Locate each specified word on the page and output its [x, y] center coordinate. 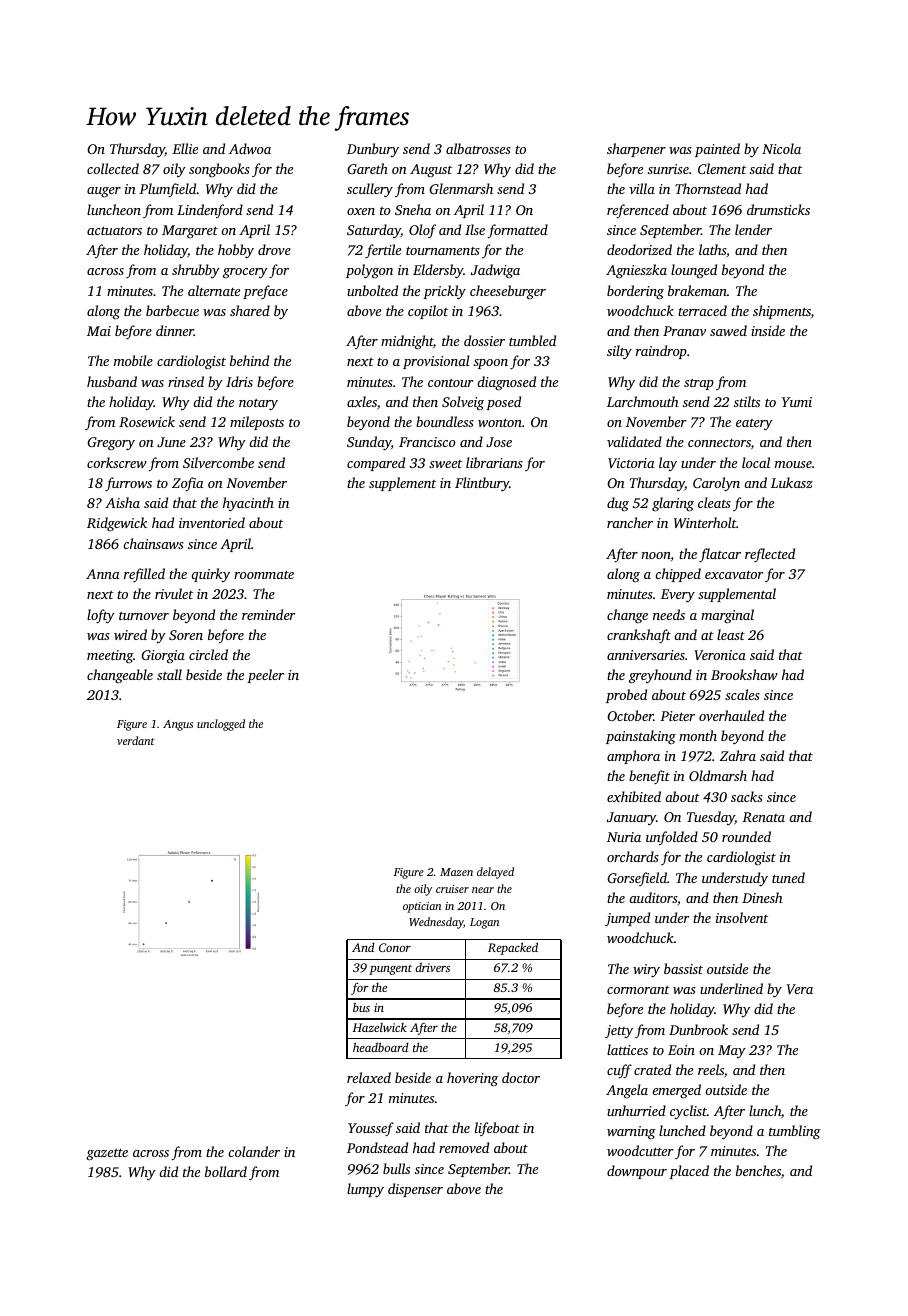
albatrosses [478, 148]
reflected [770, 555]
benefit [649, 777]
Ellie [185, 148]
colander [254, 1151]
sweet [445, 464]
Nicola [781, 148]
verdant [136, 740]
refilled [144, 575]
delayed [495, 873]
